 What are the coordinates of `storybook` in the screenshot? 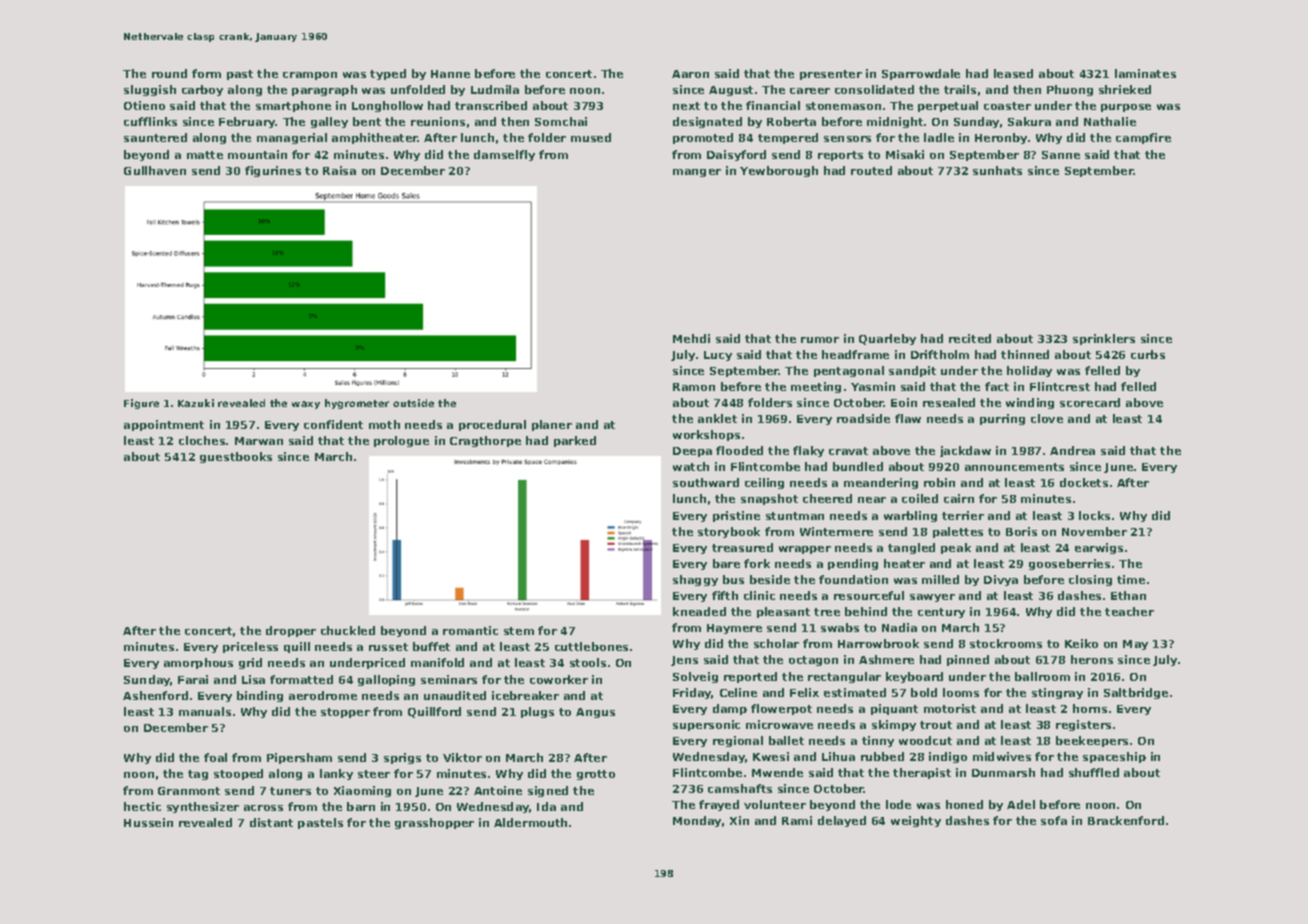 It's located at (729, 532).
